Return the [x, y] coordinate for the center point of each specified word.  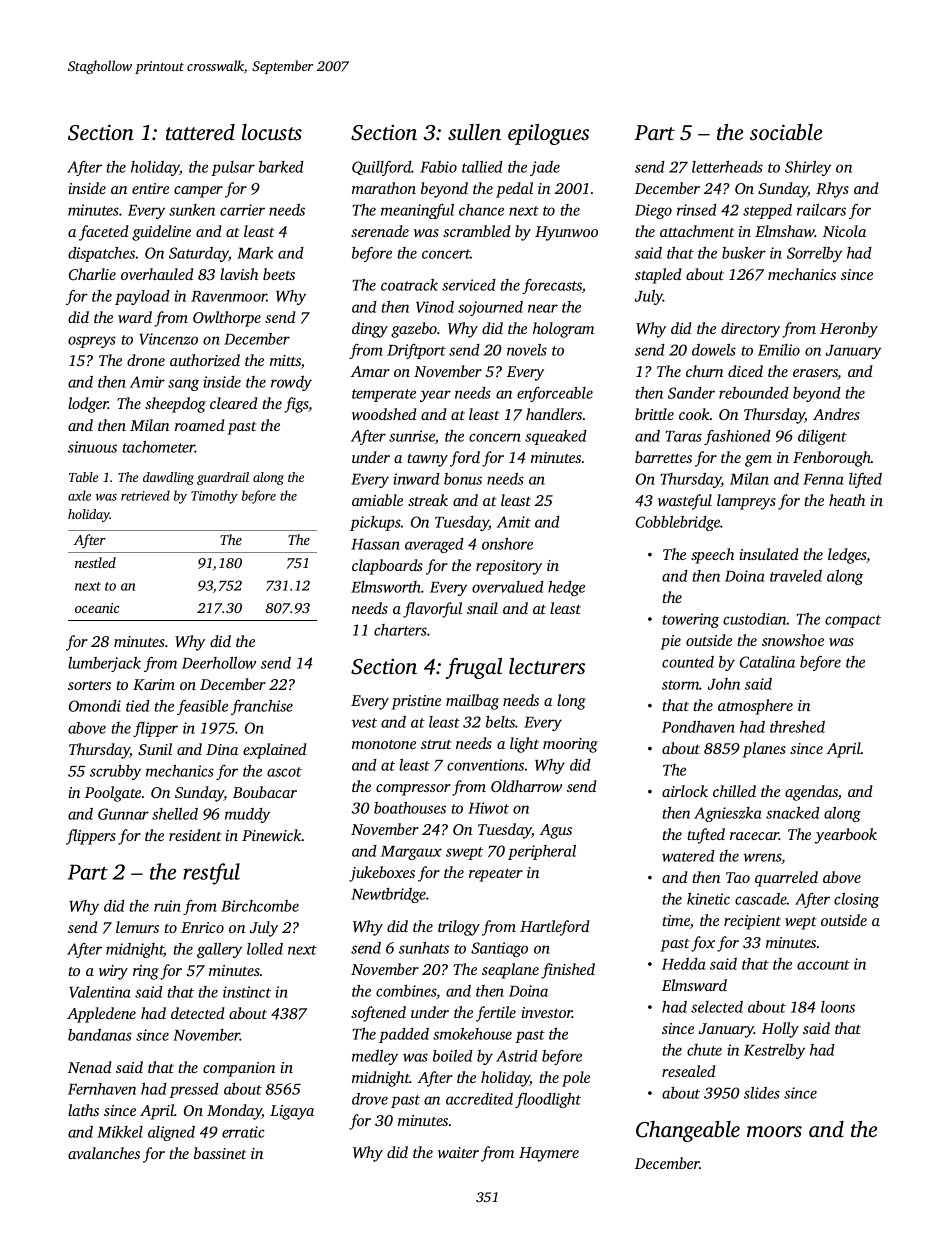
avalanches [104, 1153]
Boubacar [265, 792]
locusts [272, 132]
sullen [474, 132]
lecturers [547, 666]
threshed [797, 727]
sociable [786, 132]
